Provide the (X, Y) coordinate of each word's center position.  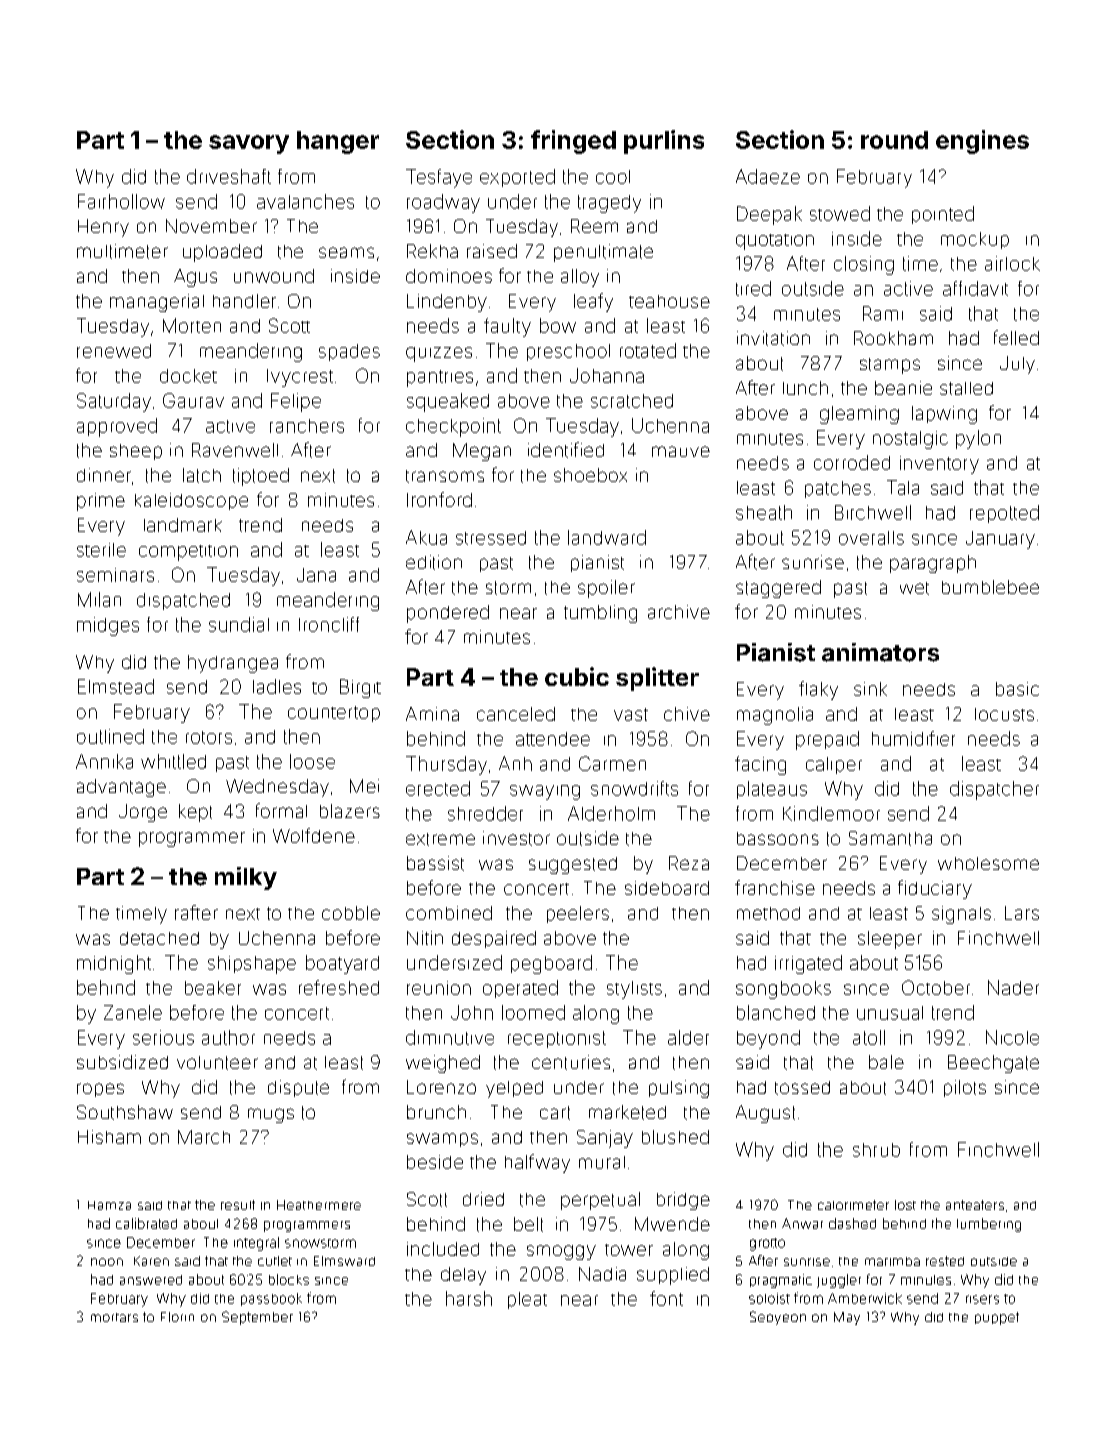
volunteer (217, 1063)
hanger (338, 142)
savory (249, 144)
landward (607, 537)
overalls (871, 538)
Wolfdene (314, 835)
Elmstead (116, 686)
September (257, 1318)
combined (449, 913)
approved (117, 427)
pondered (448, 614)
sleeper (890, 940)
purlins (664, 142)
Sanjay (605, 1139)
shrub (876, 1150)
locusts (1004, 714)
